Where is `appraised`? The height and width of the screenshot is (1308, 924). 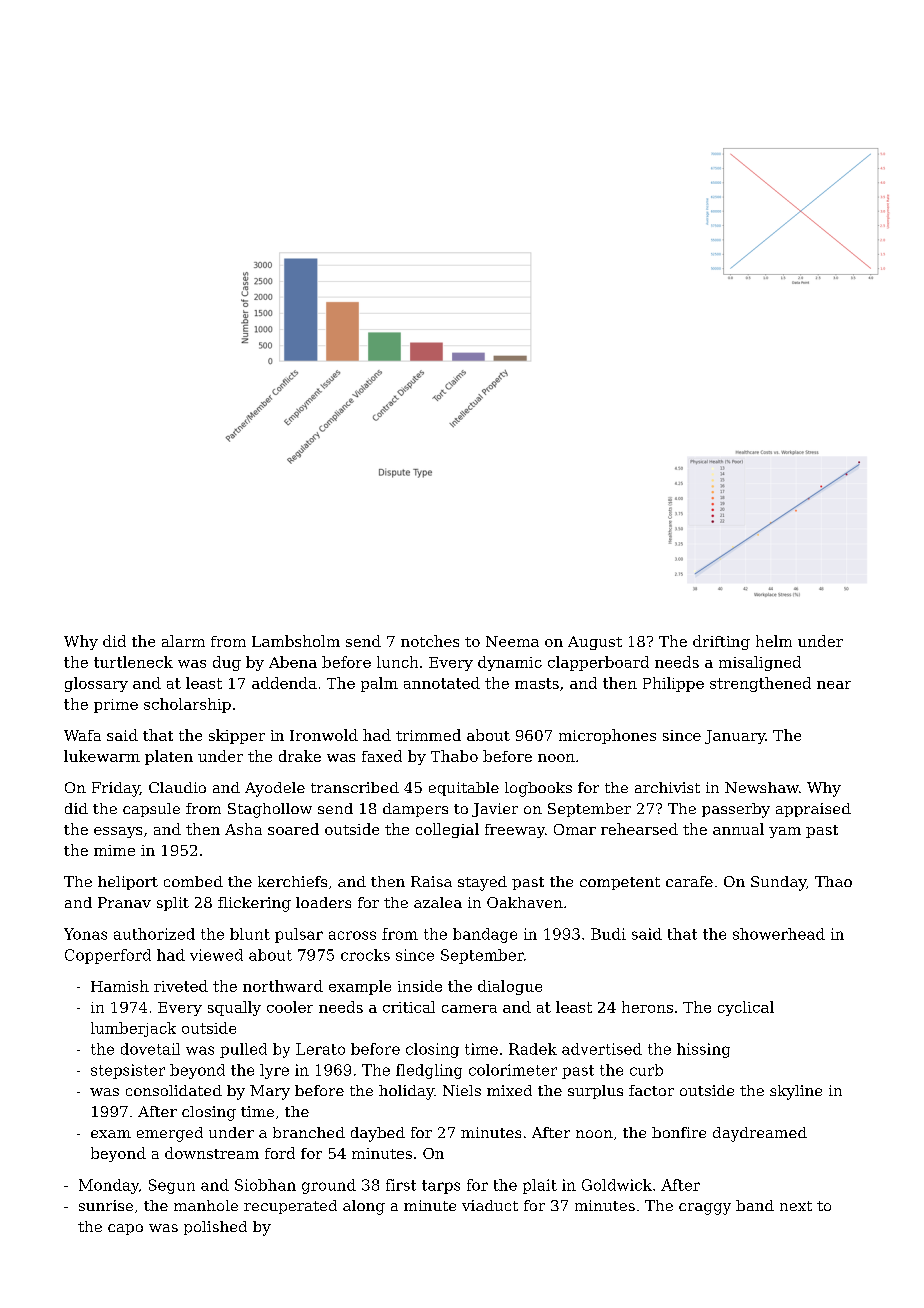 appraised is located at coordinates (813, 810).
